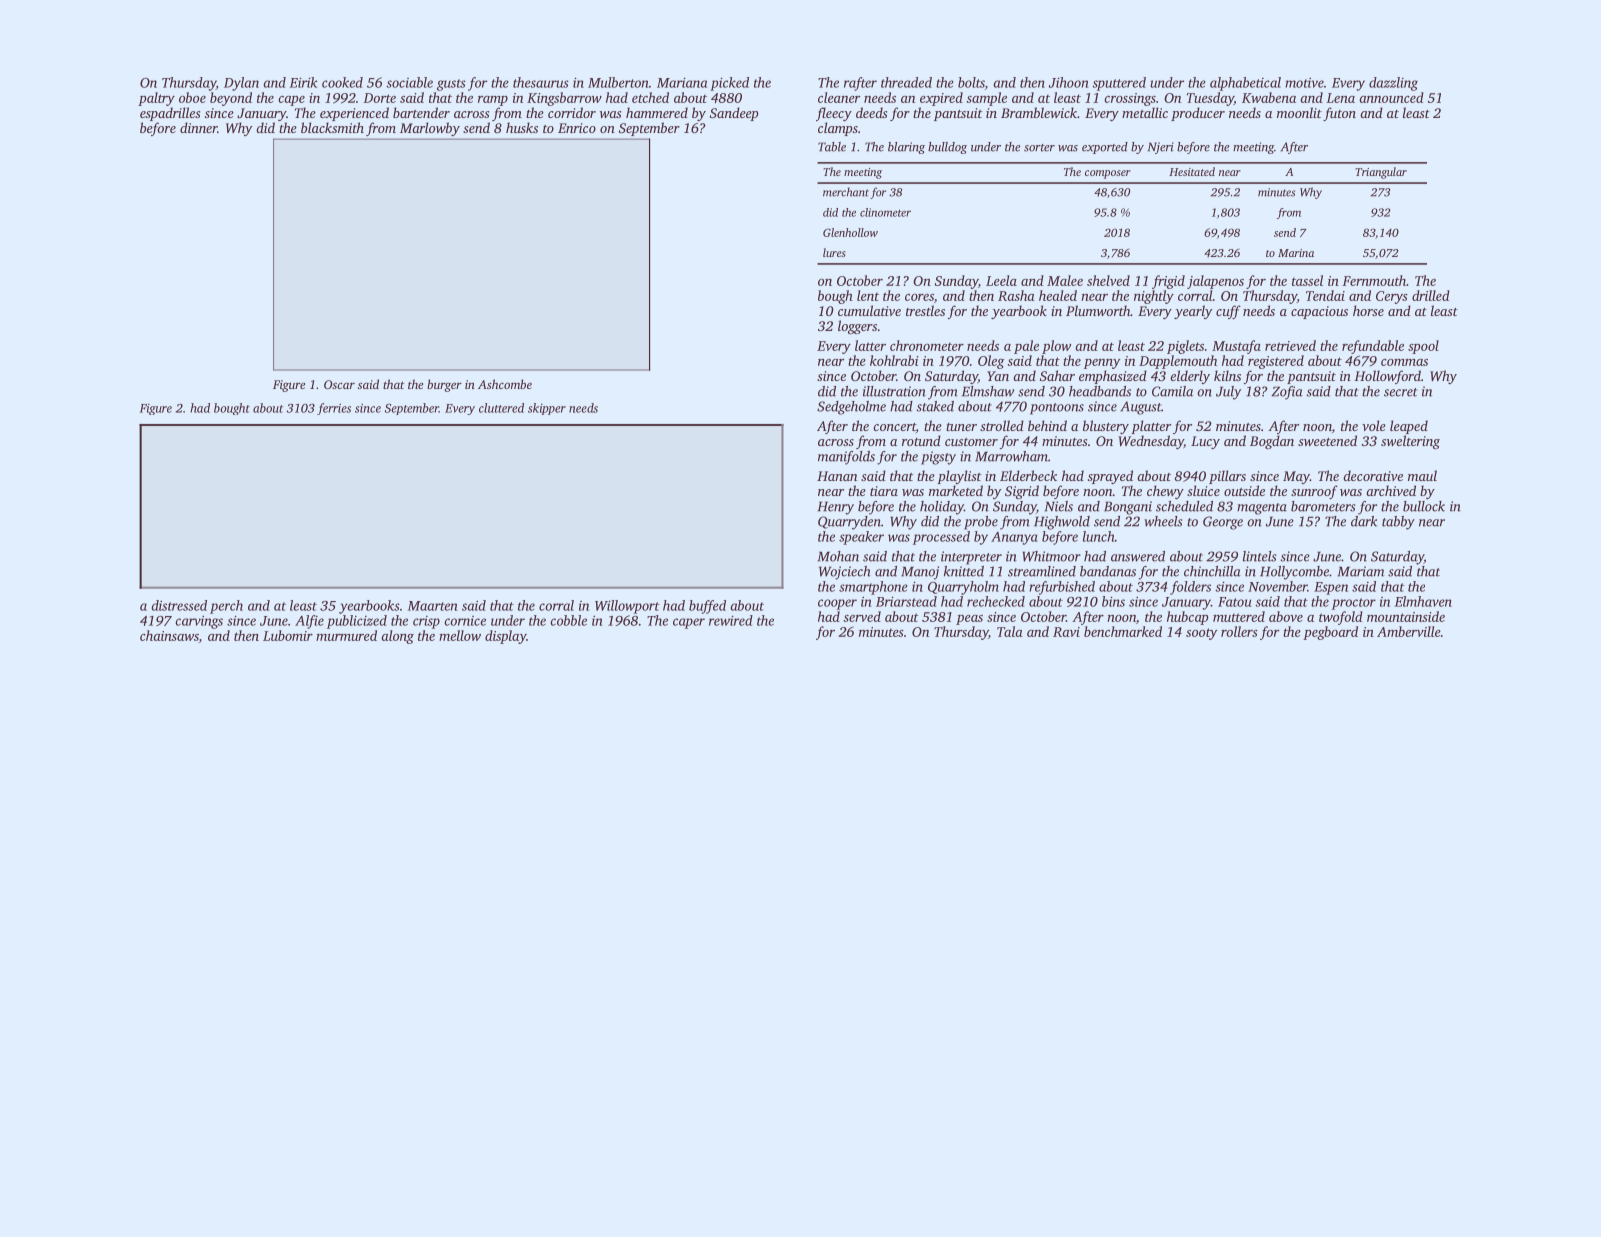 This screenshot has height=1237, width=1601. I want to click on Marina, so click(1296, 253).
